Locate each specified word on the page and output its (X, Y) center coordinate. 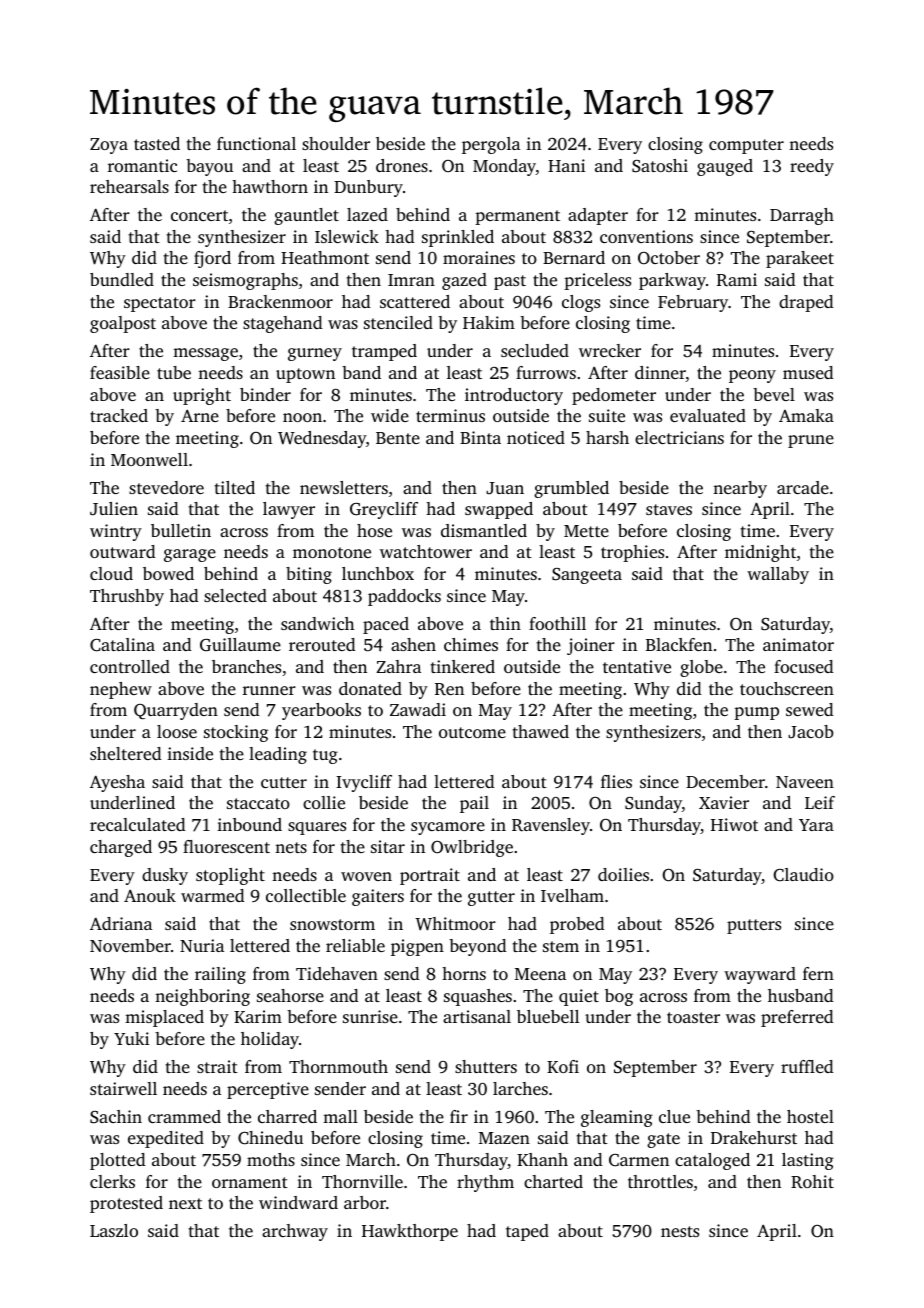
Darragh (802, 216)
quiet (579, 997)
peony (752, 376)
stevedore (166, 487)
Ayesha (117, 783)
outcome (472, 732)
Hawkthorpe (410, 1232)
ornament (250, 1182)
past (510, 282)
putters (754, 926)
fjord (212, 259)
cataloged (712, 1161)
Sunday (653, 804)
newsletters (344, 487)
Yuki (131, 1038)
